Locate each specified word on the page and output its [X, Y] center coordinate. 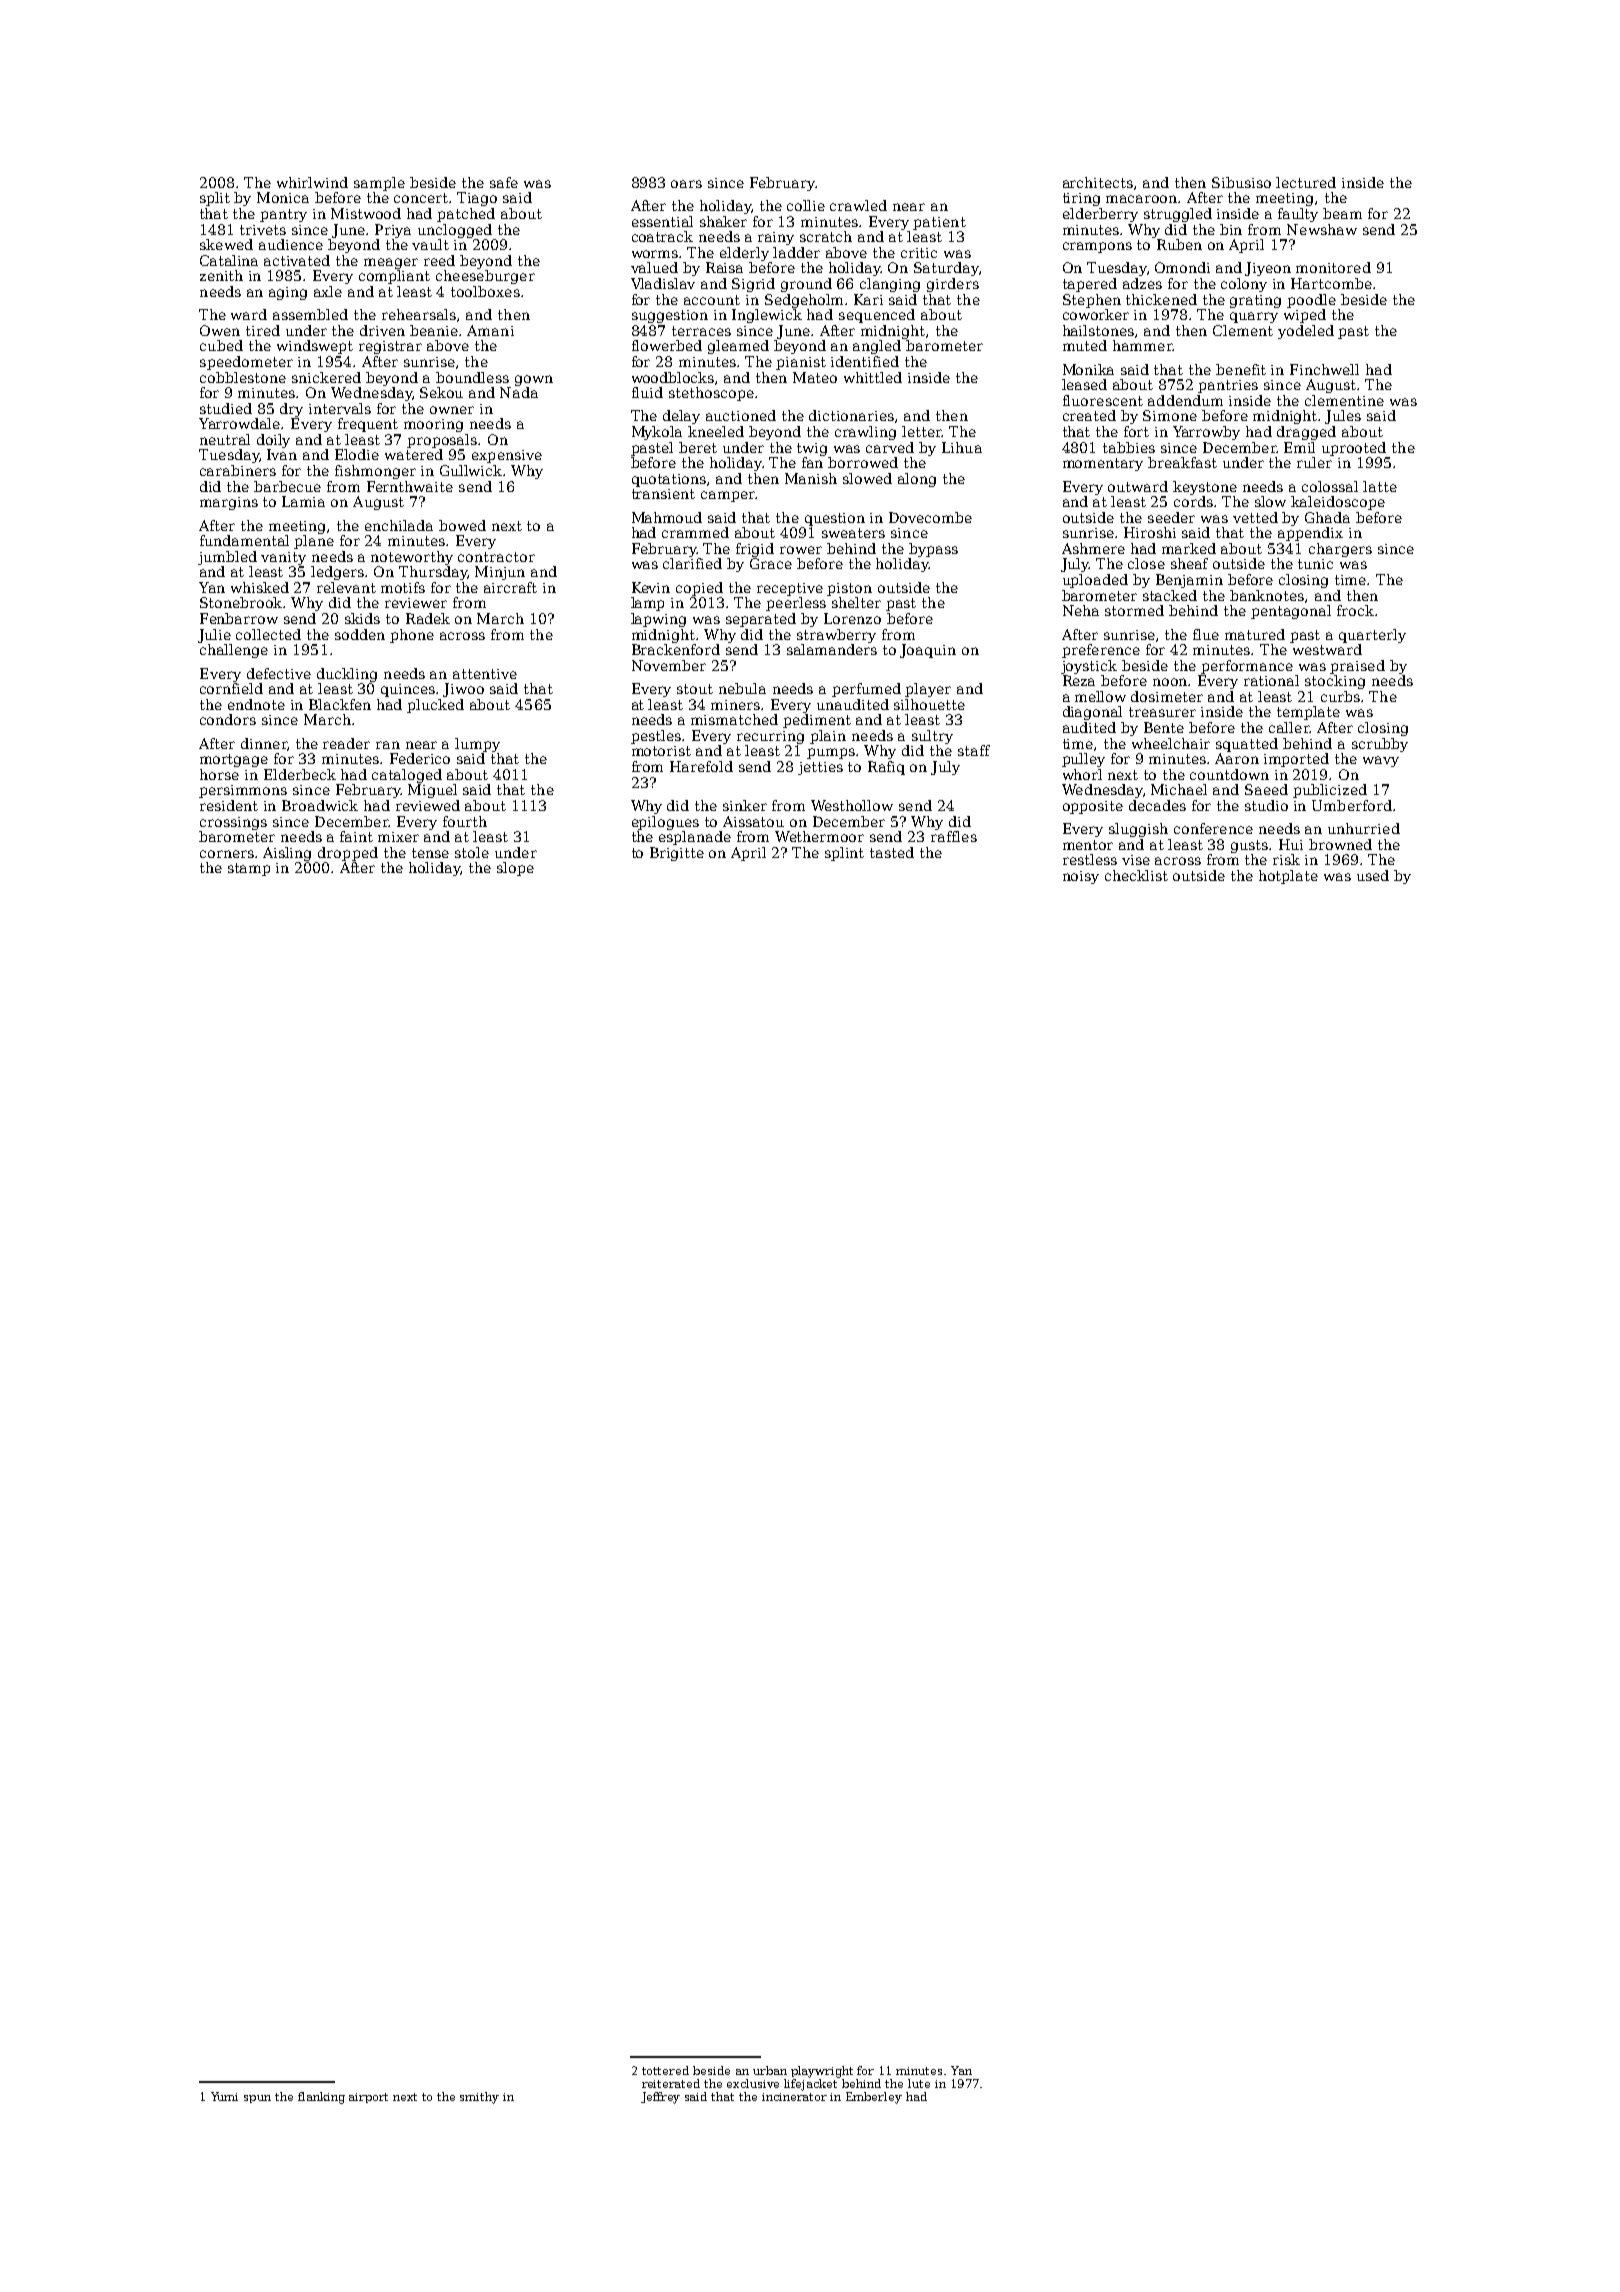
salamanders [832, 649]
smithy [479, 2098]
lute [919, 2083]
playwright [822, 2072]
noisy [1081, 877]
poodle [1311, 301]
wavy [1381, 761]
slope [515, 869]
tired [263, 330]
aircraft [510, 587]
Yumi [224, 2096]
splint [844, 854]
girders [953, 285]
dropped [348, 854]
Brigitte [677, 854]
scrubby [1380, 745]
